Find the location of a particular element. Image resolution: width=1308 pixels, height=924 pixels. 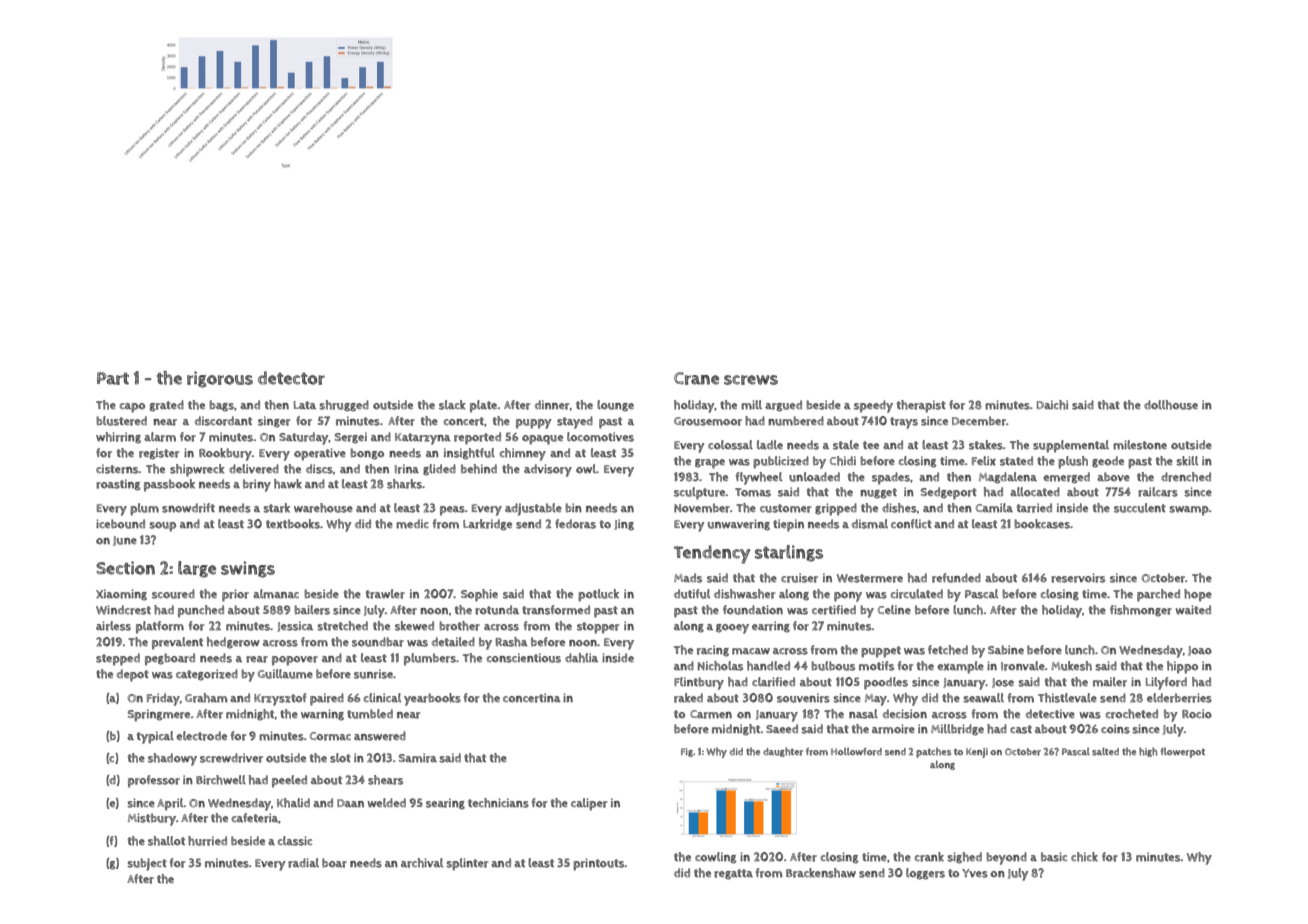

Joao is located at coordinates (1200, 651).
